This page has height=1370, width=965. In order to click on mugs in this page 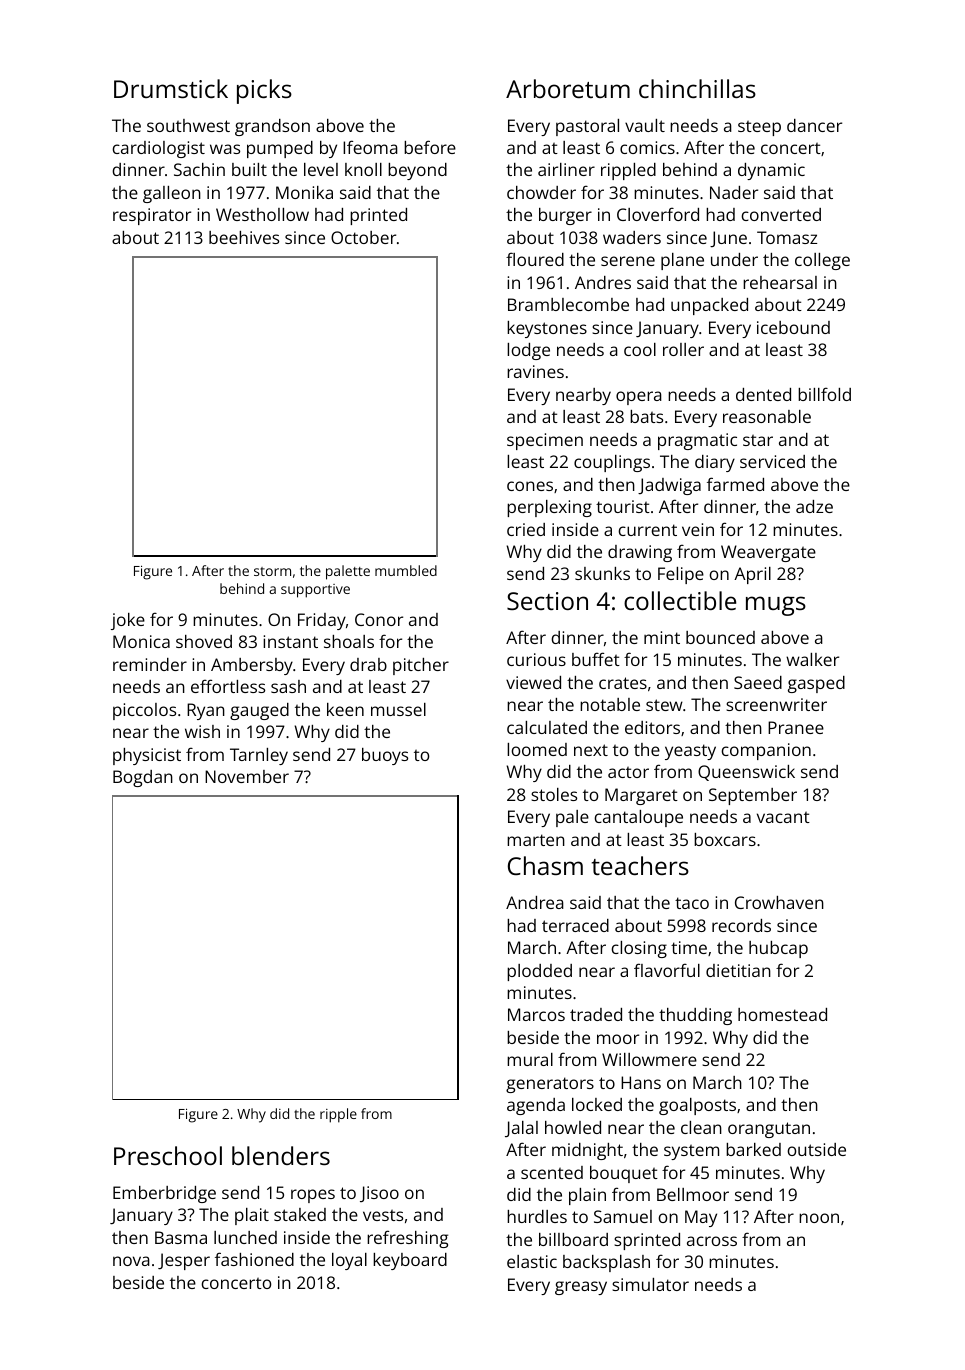, I will do `click(776, 606)`.
